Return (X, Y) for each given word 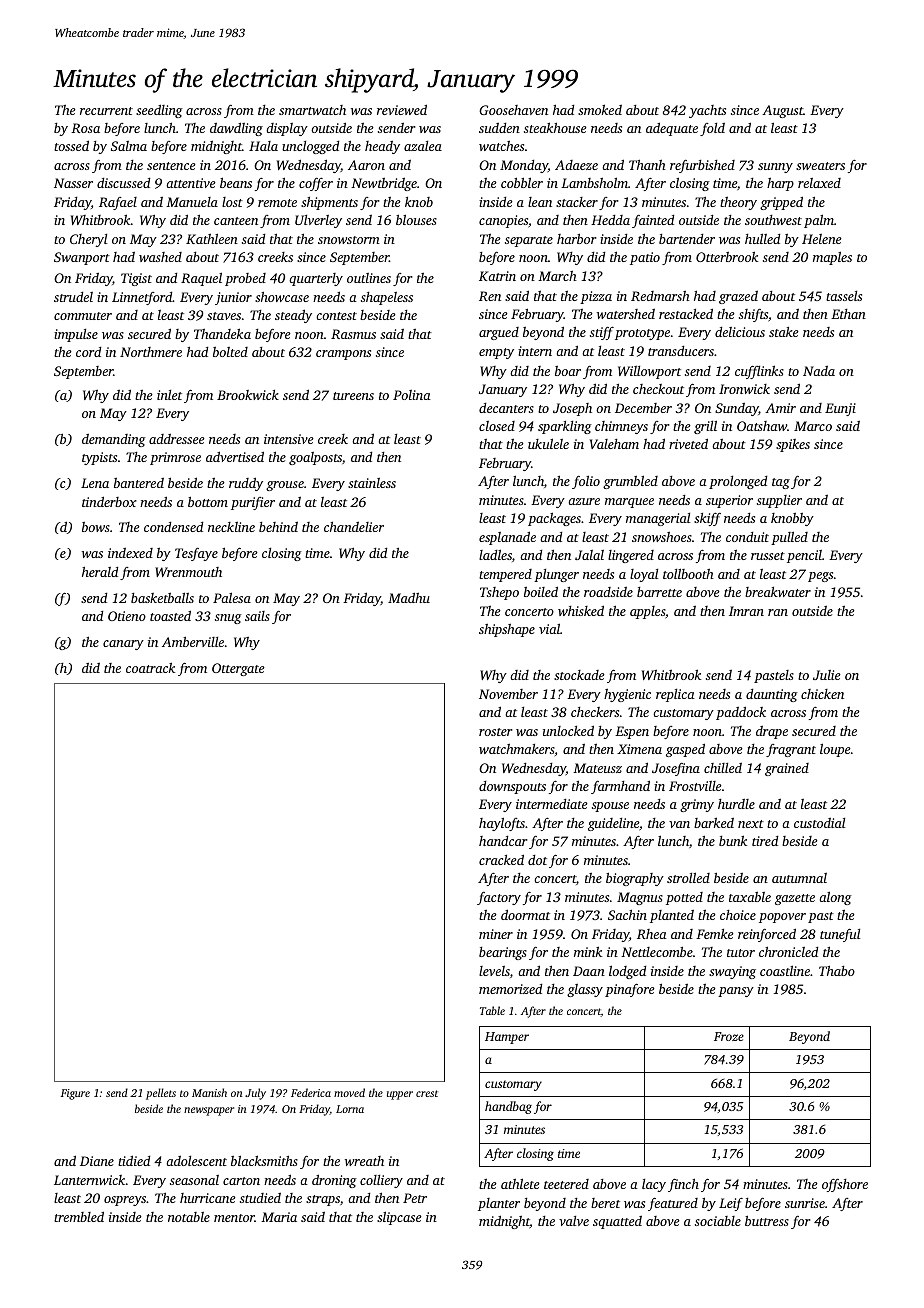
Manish (209, 1092)
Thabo (837, 970)
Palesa (232, 597)
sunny (775, 168)
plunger (556, 575)
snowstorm (349, 240)
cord (88, 352)
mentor (234, 1218)
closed (497, 426)
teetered (566, 1184)
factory (499, 898)
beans (236, 182)
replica (675, 695)
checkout (658, 389)
